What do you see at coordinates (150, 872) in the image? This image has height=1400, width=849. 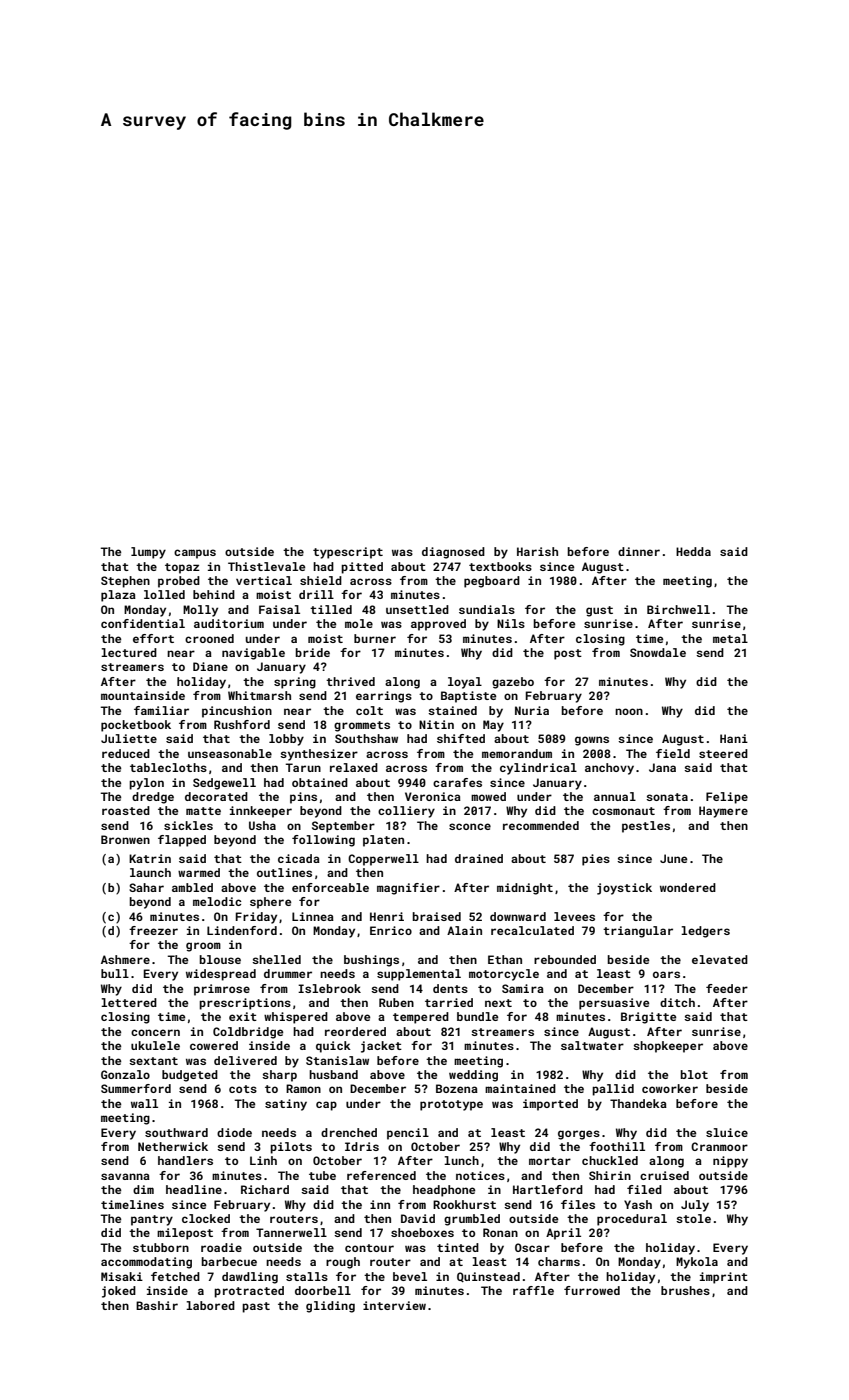 I see `launch` at bounding box center [150, 872].
